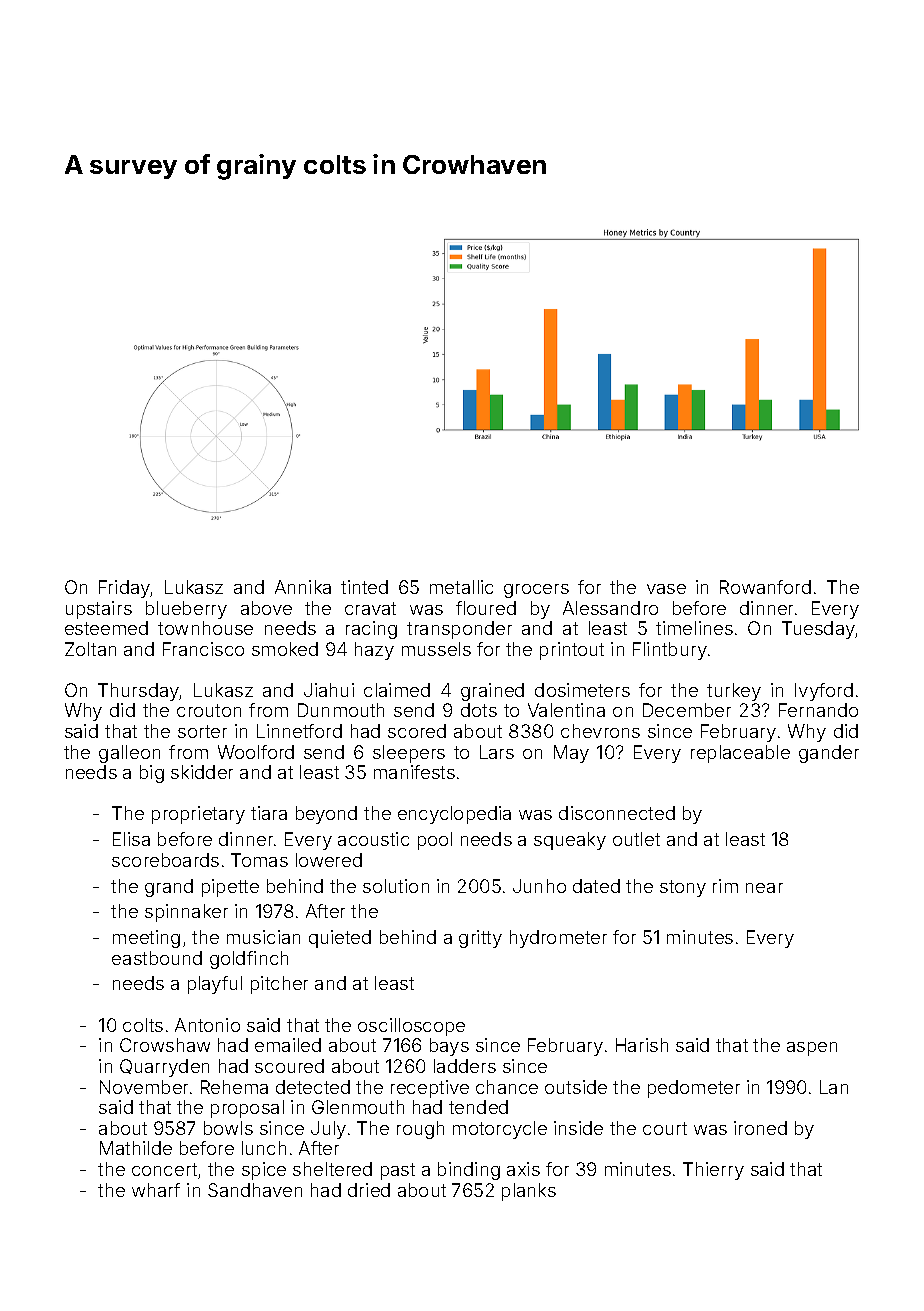 The height and width of the document is (1311, 924). I want to click on Ivyford, so click(824, 692).
